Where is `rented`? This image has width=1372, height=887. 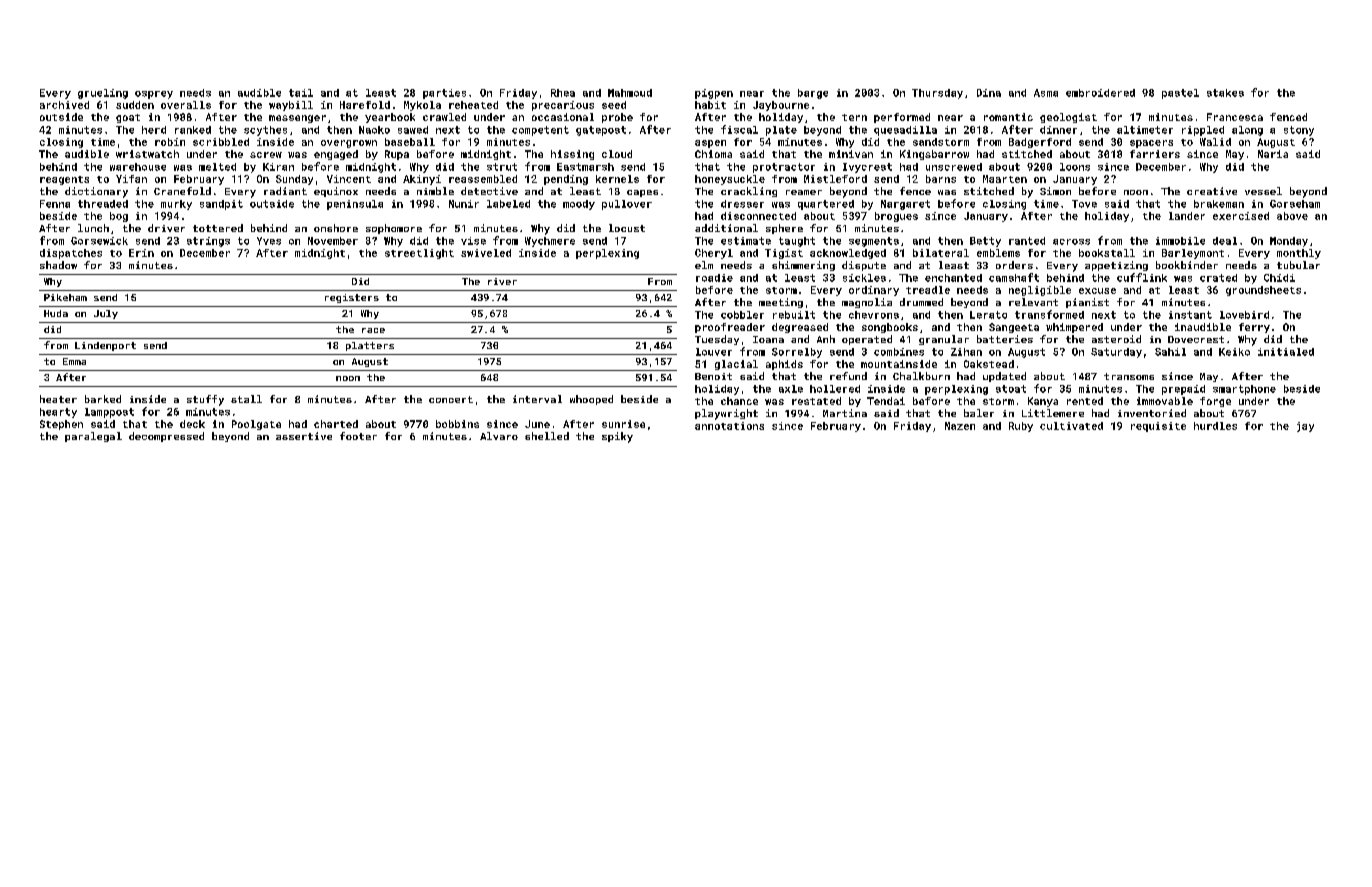
rented is located at coordinates (1085, 401).
